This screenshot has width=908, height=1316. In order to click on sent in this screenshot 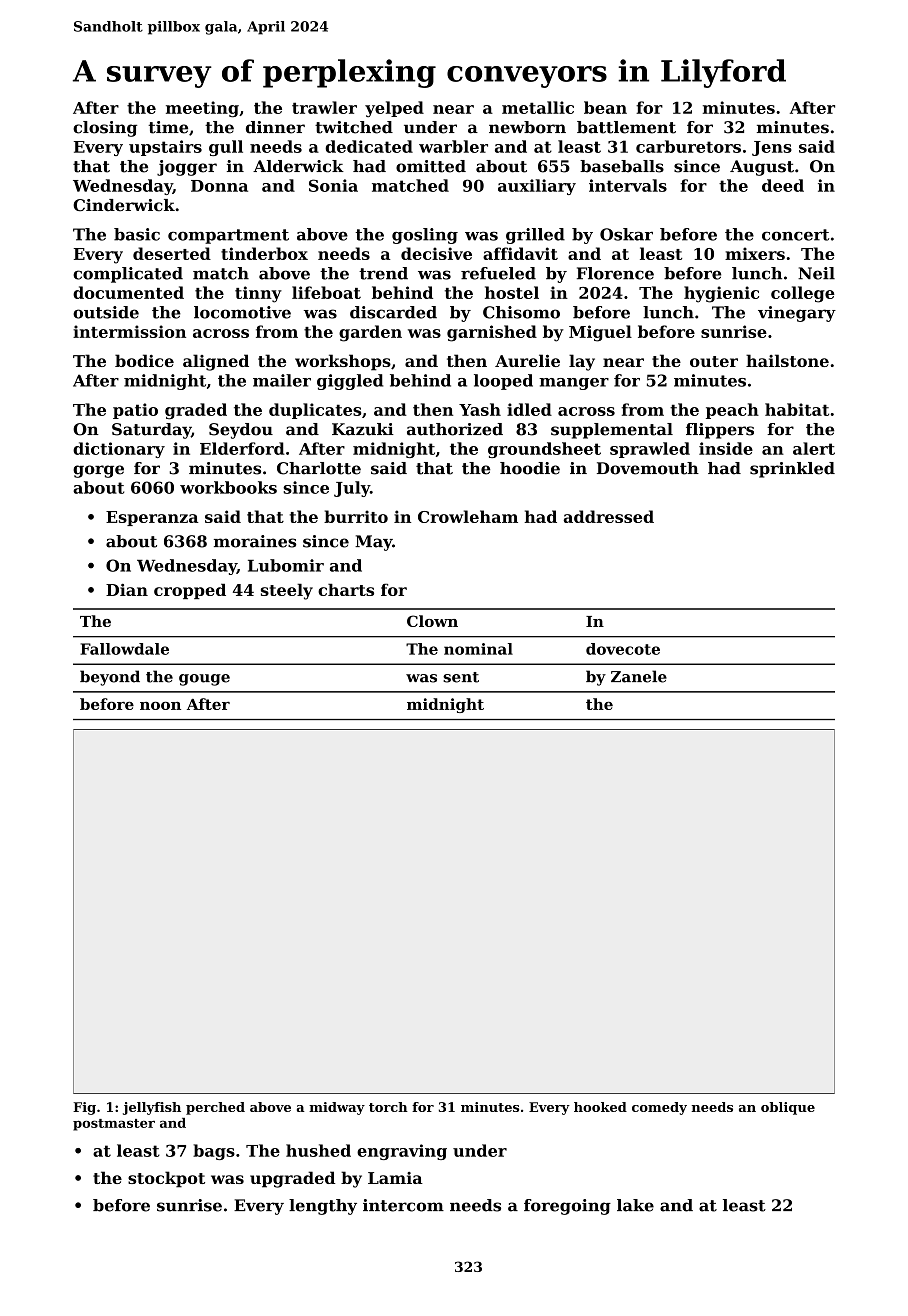, I will do `click(461, 677)`.
